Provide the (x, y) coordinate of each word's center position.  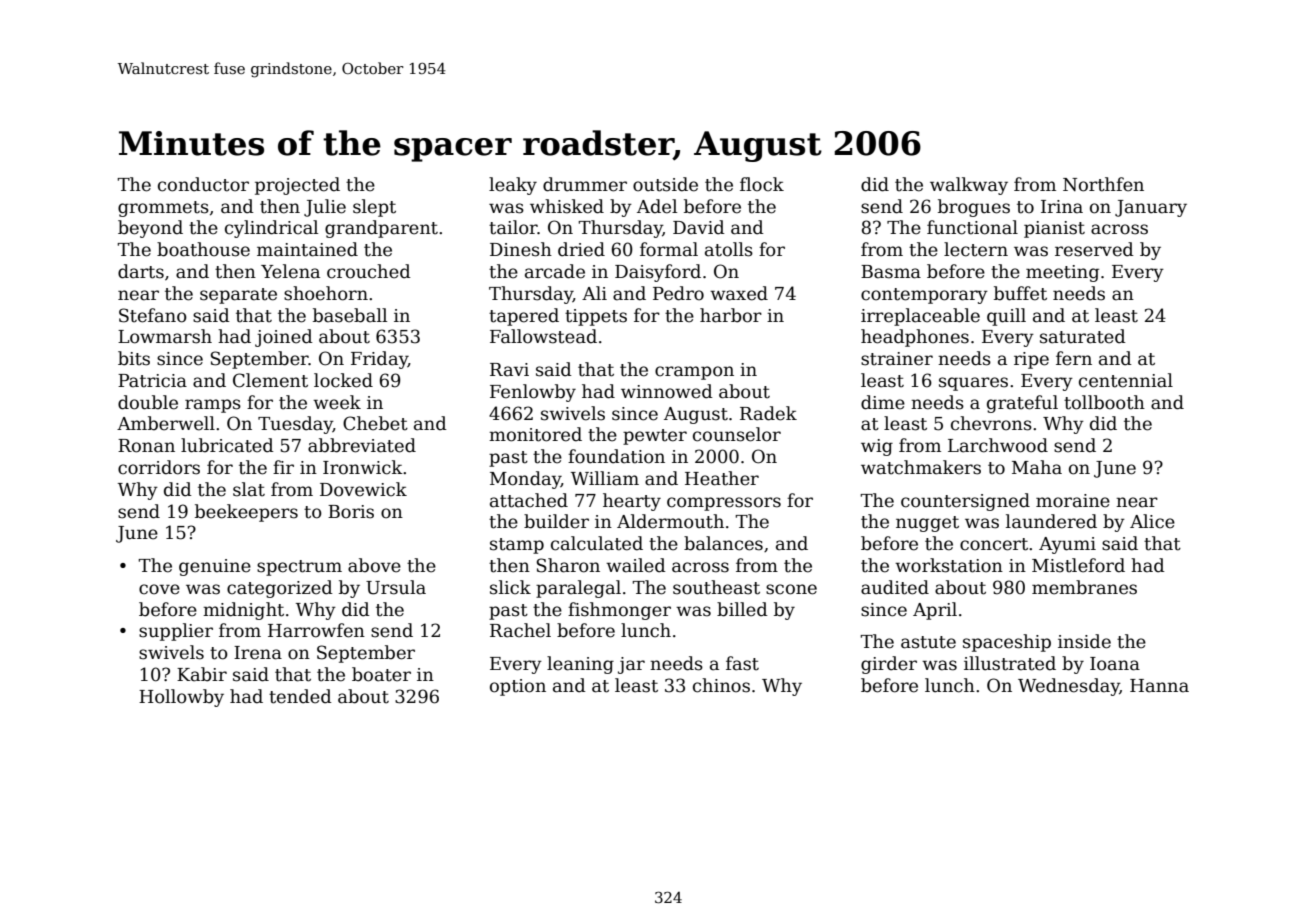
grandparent (381, 229)
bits (134, 358)
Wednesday (1069, 687)
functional (972, 227)
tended (300, 696)
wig (877, 447)
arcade (555, 271)
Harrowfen (316, 630)
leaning (580, 665)
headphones (915, 338)
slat (249, 489)
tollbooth (1104, 402)
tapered (524, 317)
